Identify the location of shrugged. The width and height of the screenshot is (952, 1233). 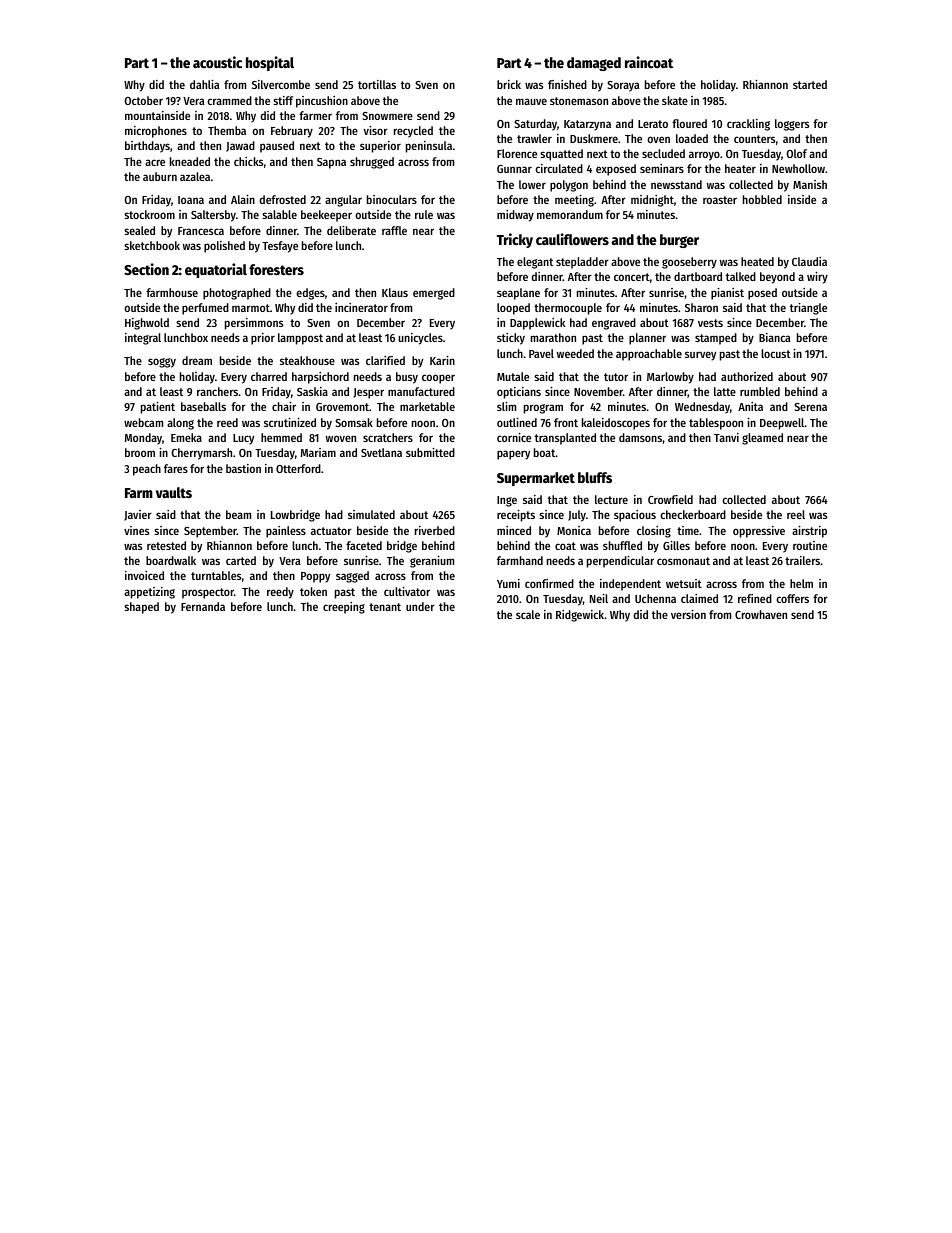
(372, 163).
